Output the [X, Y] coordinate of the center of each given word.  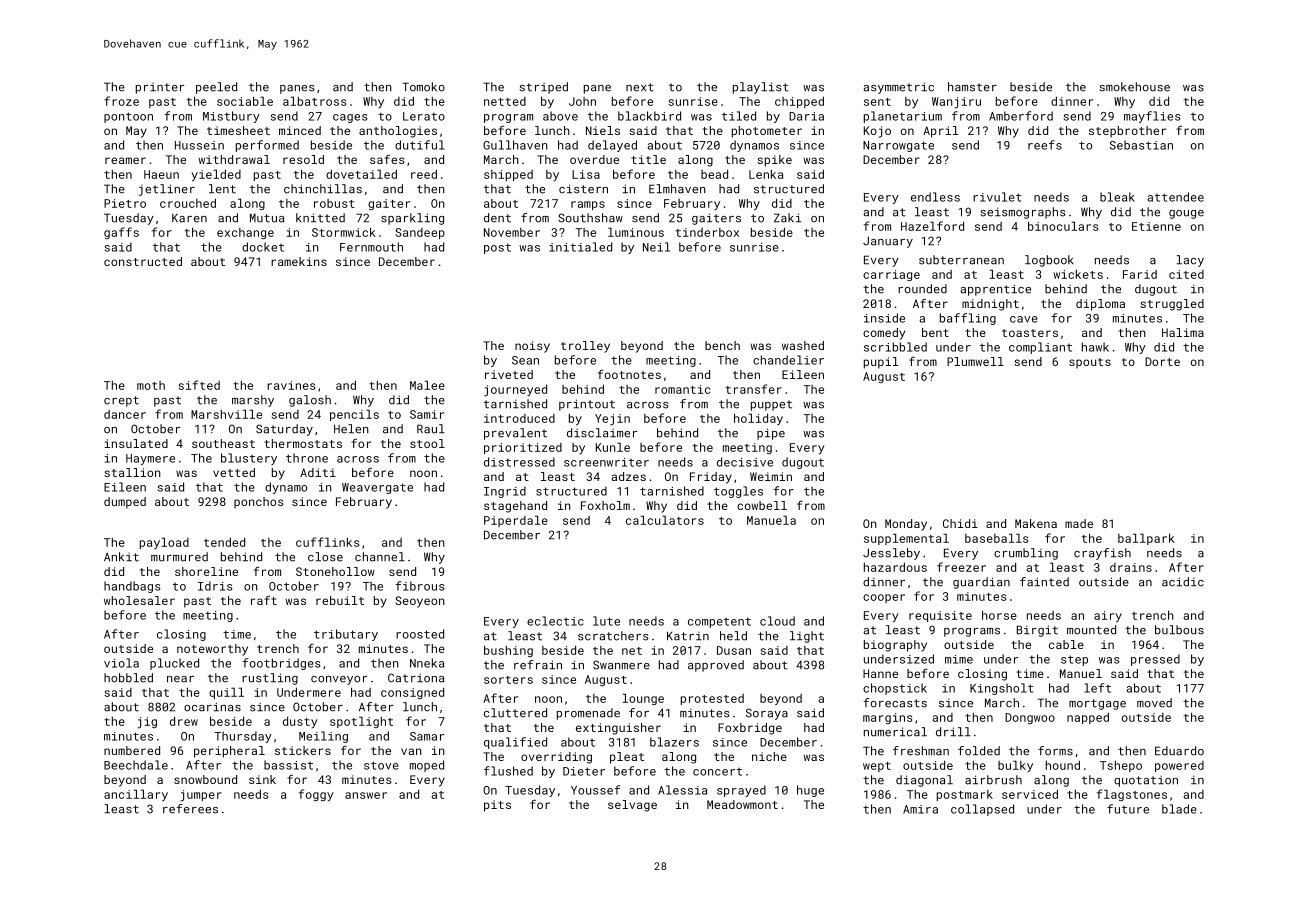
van [411, 751]
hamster [972, 87]
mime [959, 659]
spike [774, 161]
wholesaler [139, 600]
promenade [588, 714]
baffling [968, 319]
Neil [656, 247]
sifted [199, 385]
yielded [216, 175]
